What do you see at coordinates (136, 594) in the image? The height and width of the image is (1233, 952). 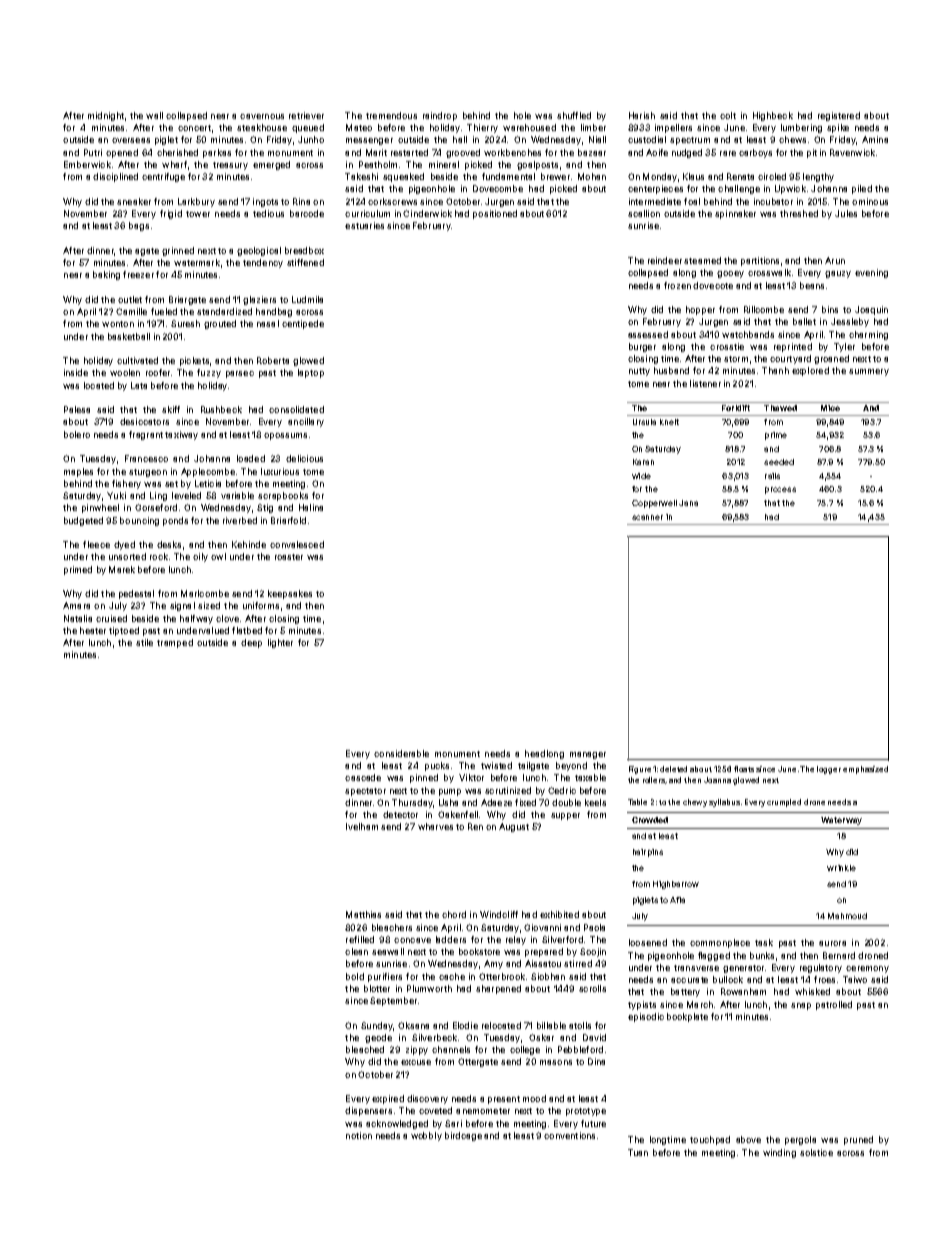 I see `pedestal` at bounding box center [136, 594].
